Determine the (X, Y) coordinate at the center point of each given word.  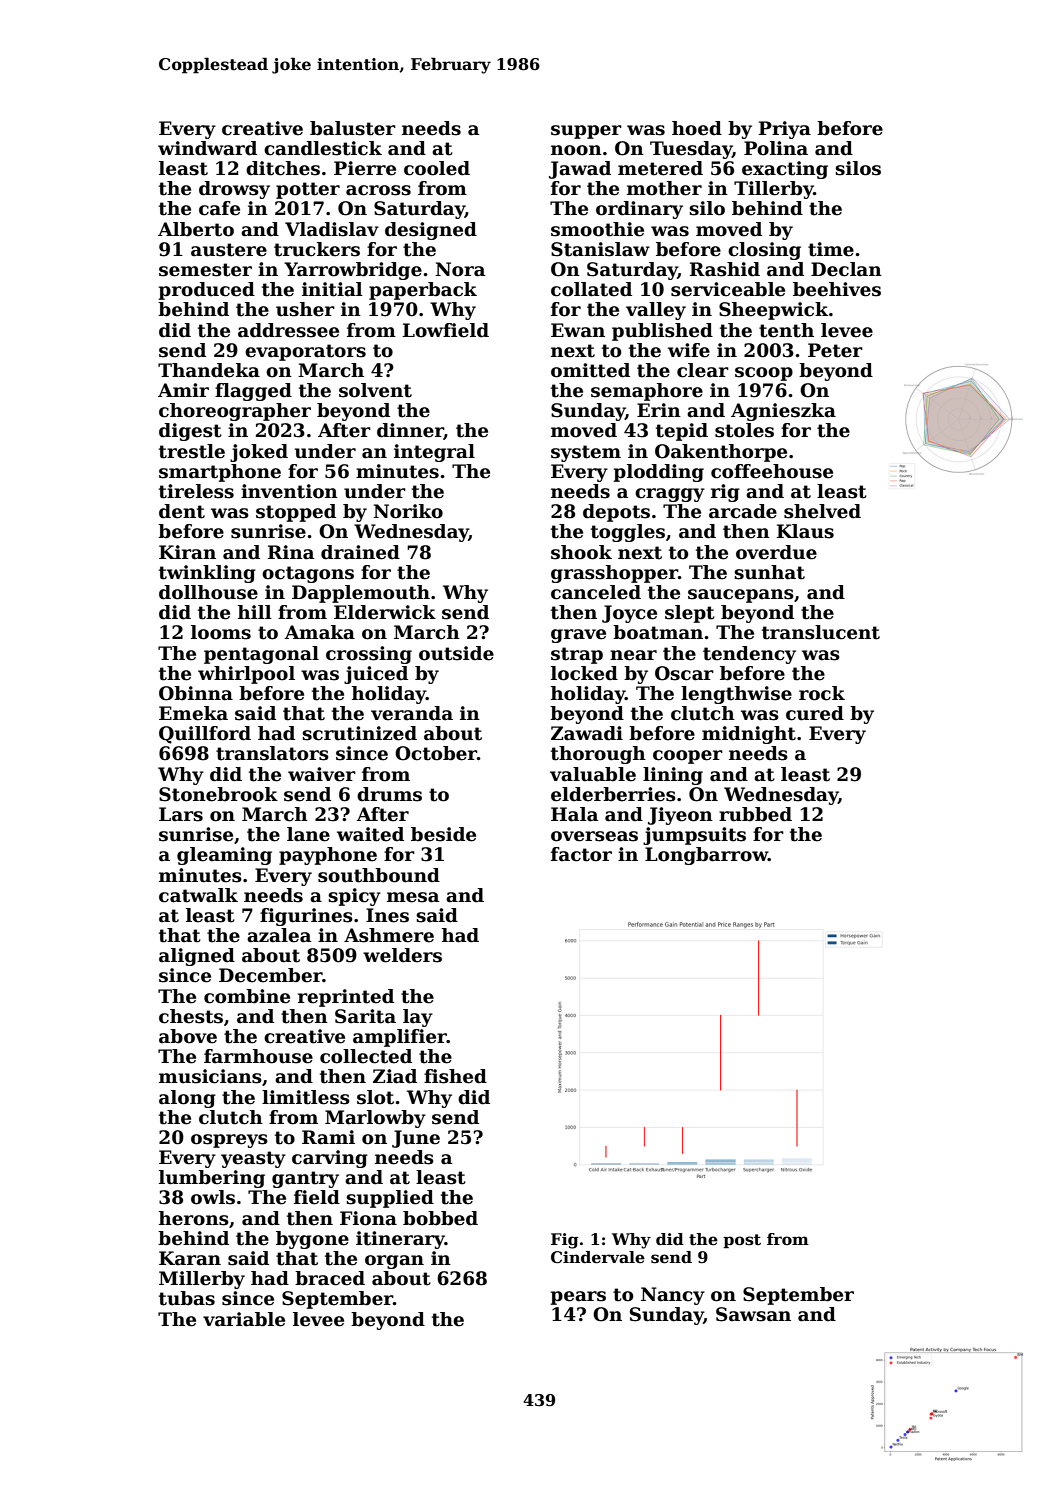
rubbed (755, 814)
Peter (835, 350)
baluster (353, 128)
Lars (181, 814)
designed (431, 231)
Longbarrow (706, 856)
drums (389, 794)
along (187, 1099)
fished (455, 1076)
